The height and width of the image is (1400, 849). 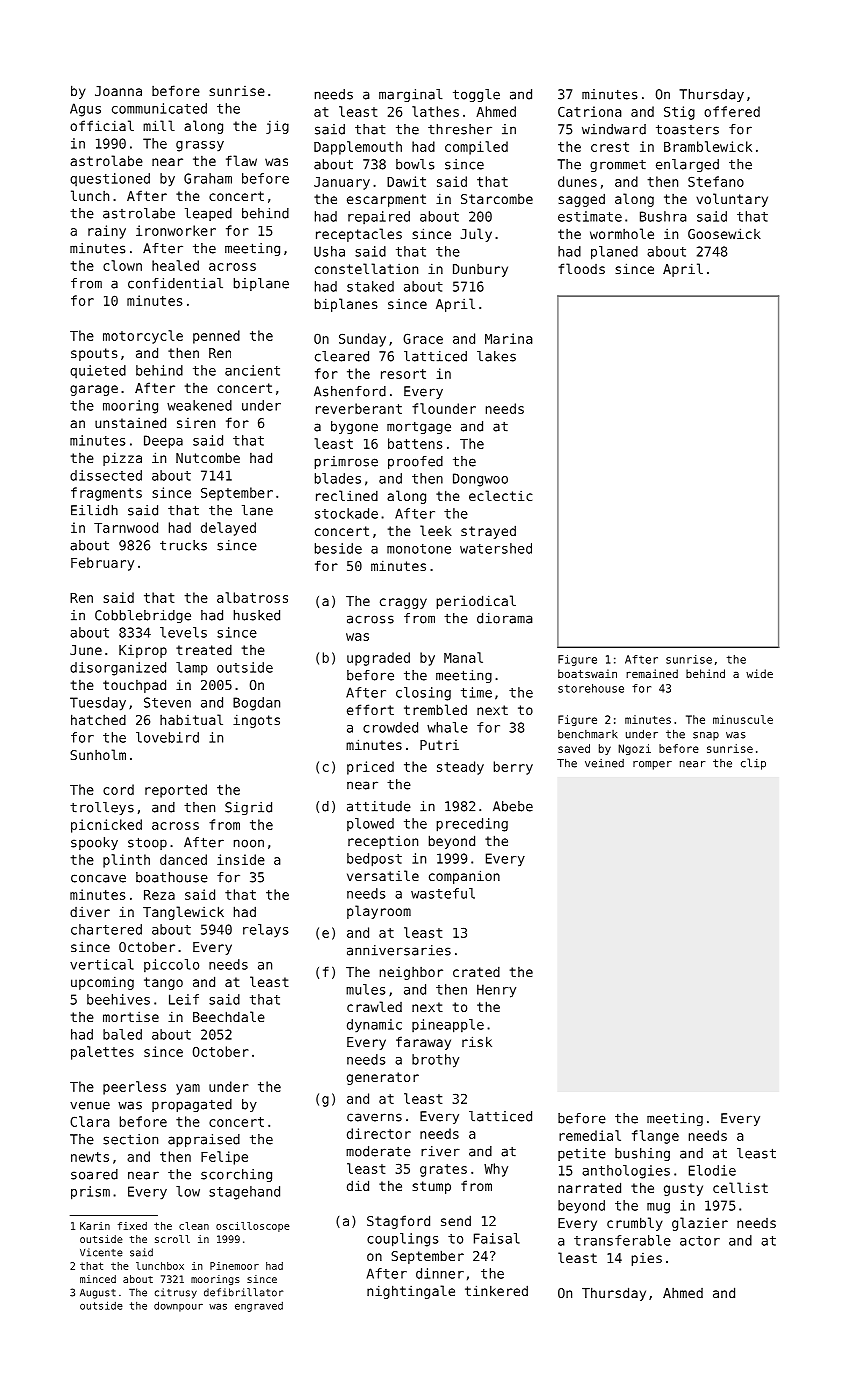 I want to click on July, so click(x=476, y=235).
